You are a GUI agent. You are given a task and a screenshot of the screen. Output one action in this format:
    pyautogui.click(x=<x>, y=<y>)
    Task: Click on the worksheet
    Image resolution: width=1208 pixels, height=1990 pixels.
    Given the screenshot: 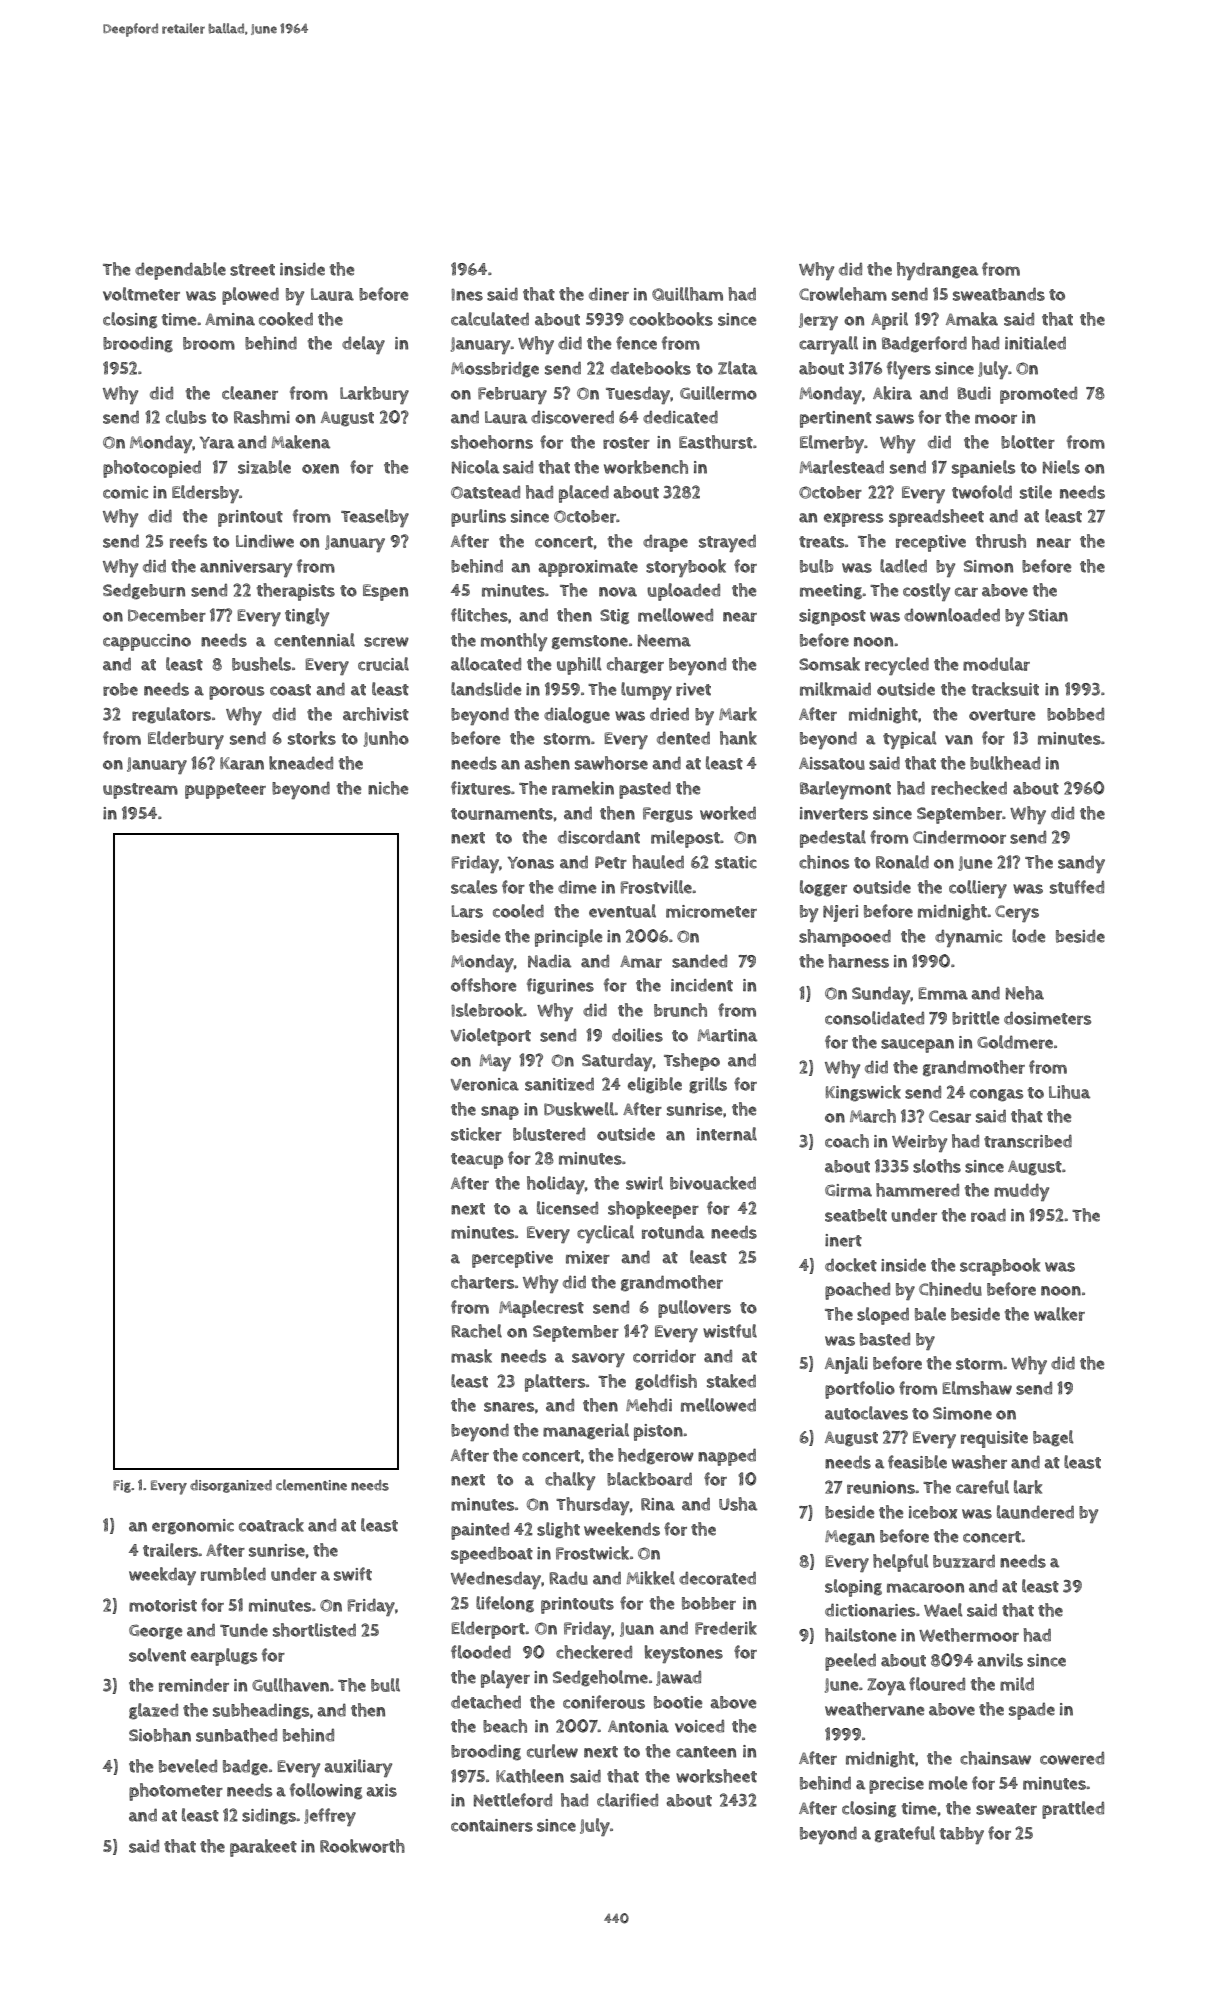 What is the action you would take?
    pyautogui.click(x=716, y=1776)
